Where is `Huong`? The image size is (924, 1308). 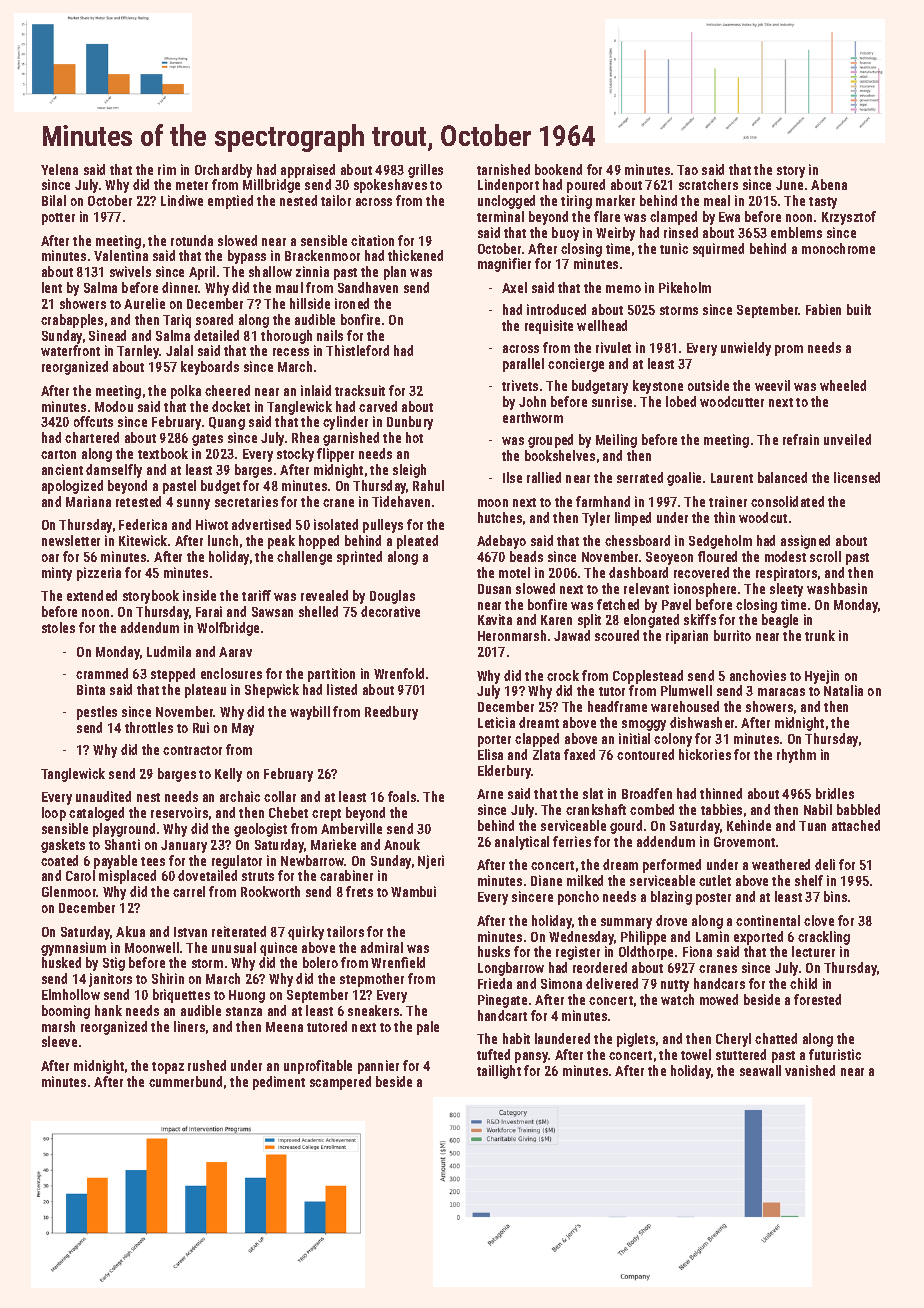 Huong is located at coordinates (247, 996).
